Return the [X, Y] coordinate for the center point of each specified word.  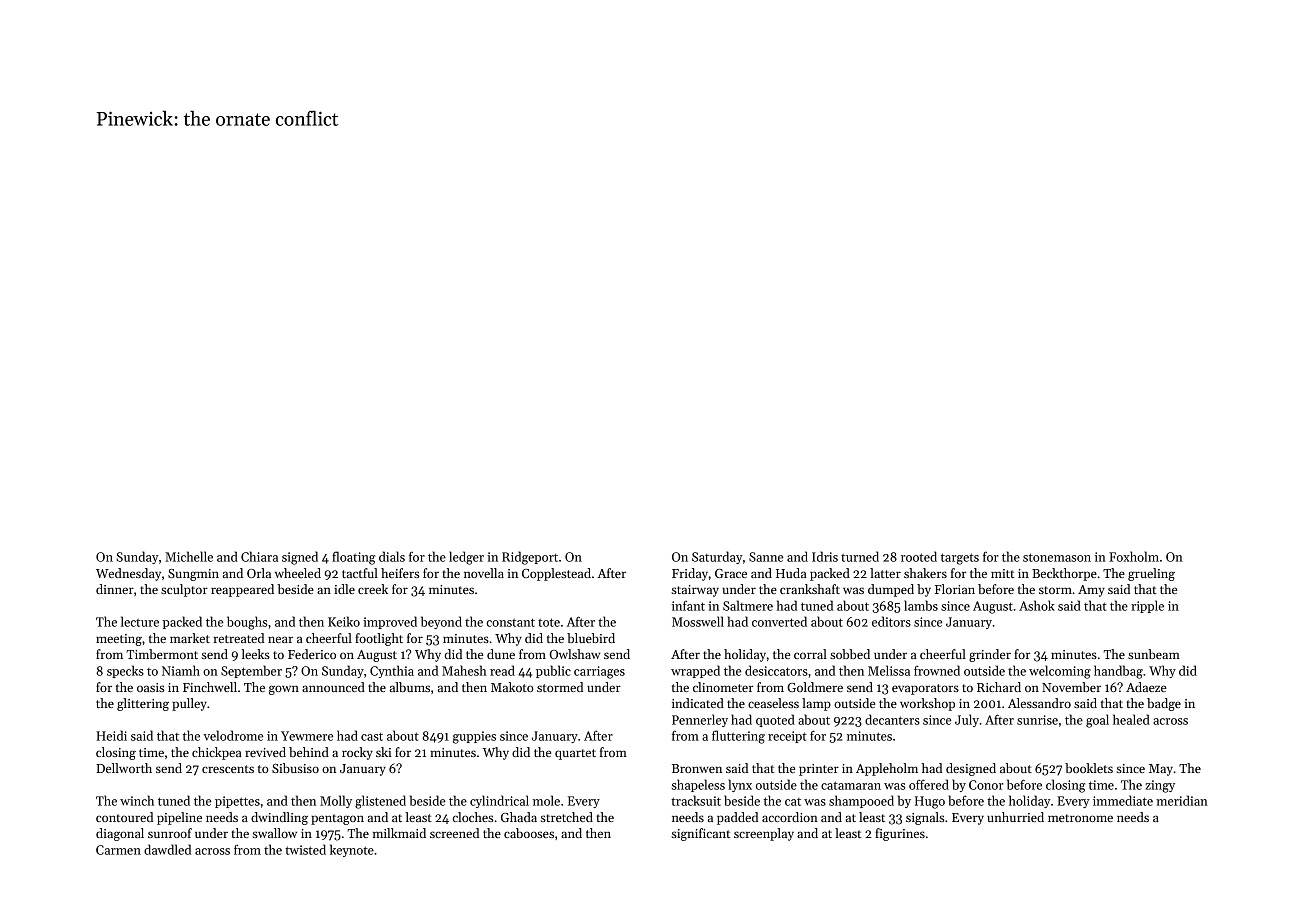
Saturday [717, 557]
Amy [1091, 591]
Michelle [189, 556]
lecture [140, 621]
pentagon [337, 819]
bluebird [591, 638]
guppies [474, 737]
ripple [1147, 606]
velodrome [233, 735]
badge [1164, 704]
